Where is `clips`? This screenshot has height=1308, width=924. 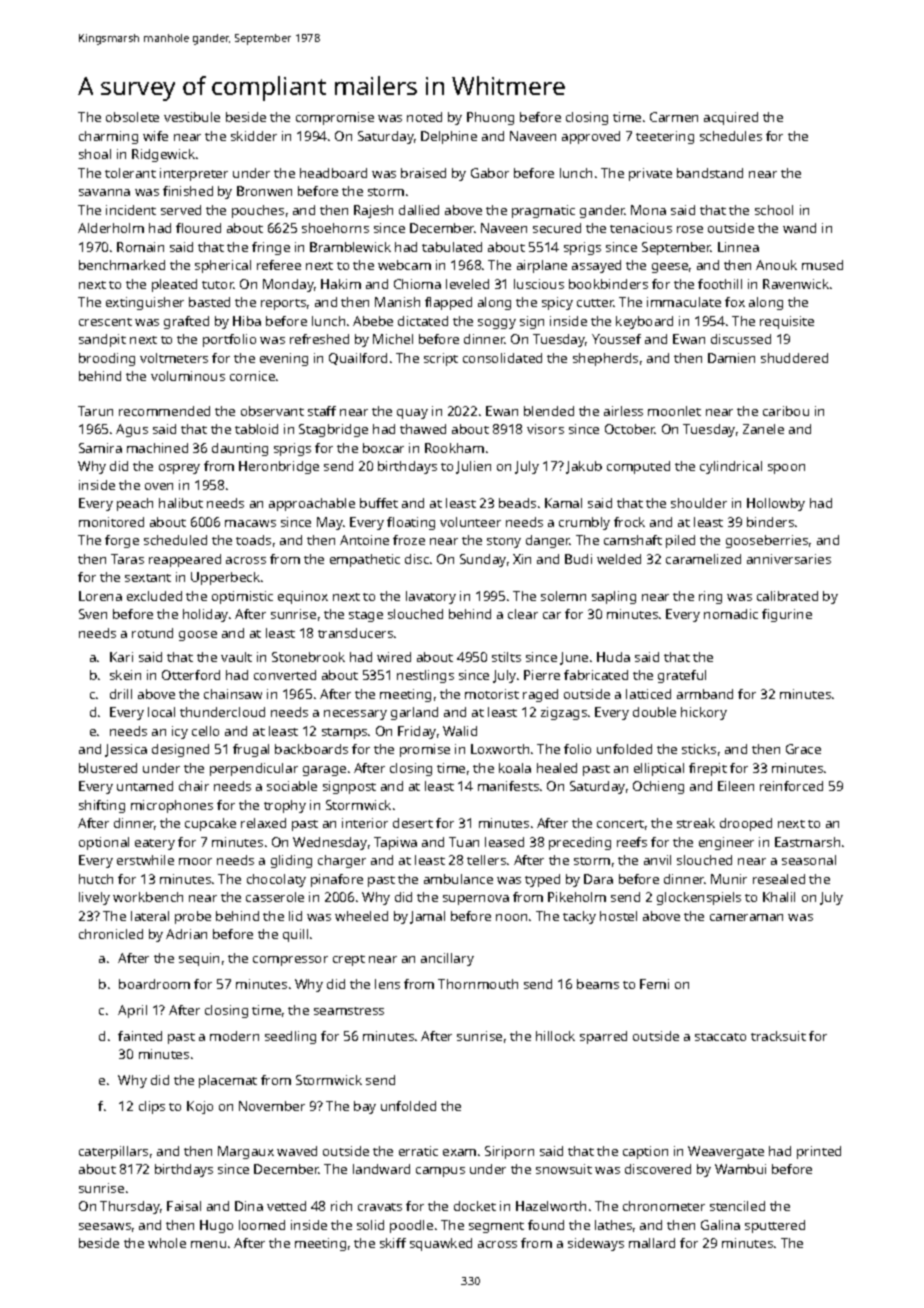
clips is located at coordinates (152, 1107).
